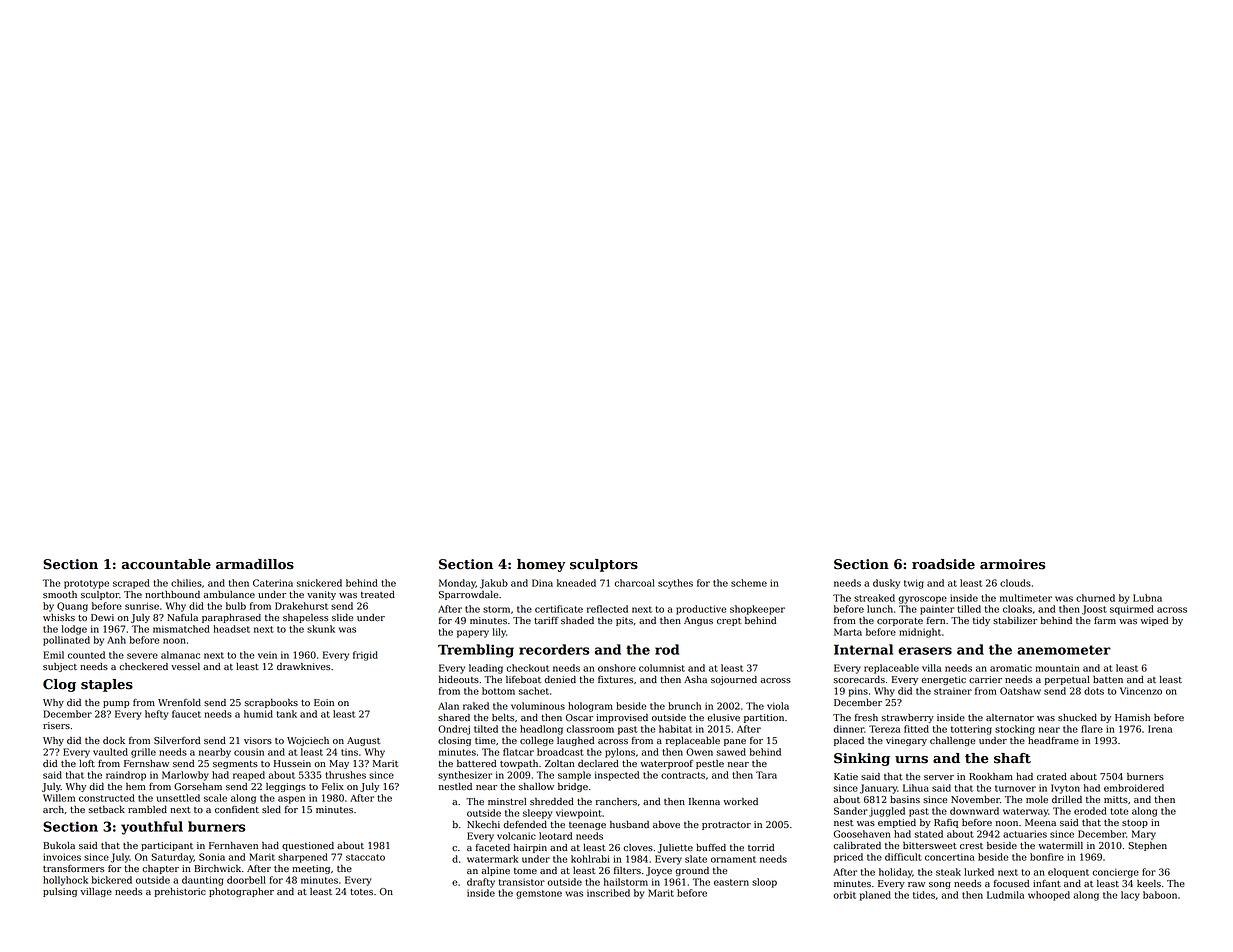 This page has width=1233, height=952. What do you see at coordinates (1160, 729) in the page?
I see `Irena` at bounding box center [1160, 729].
